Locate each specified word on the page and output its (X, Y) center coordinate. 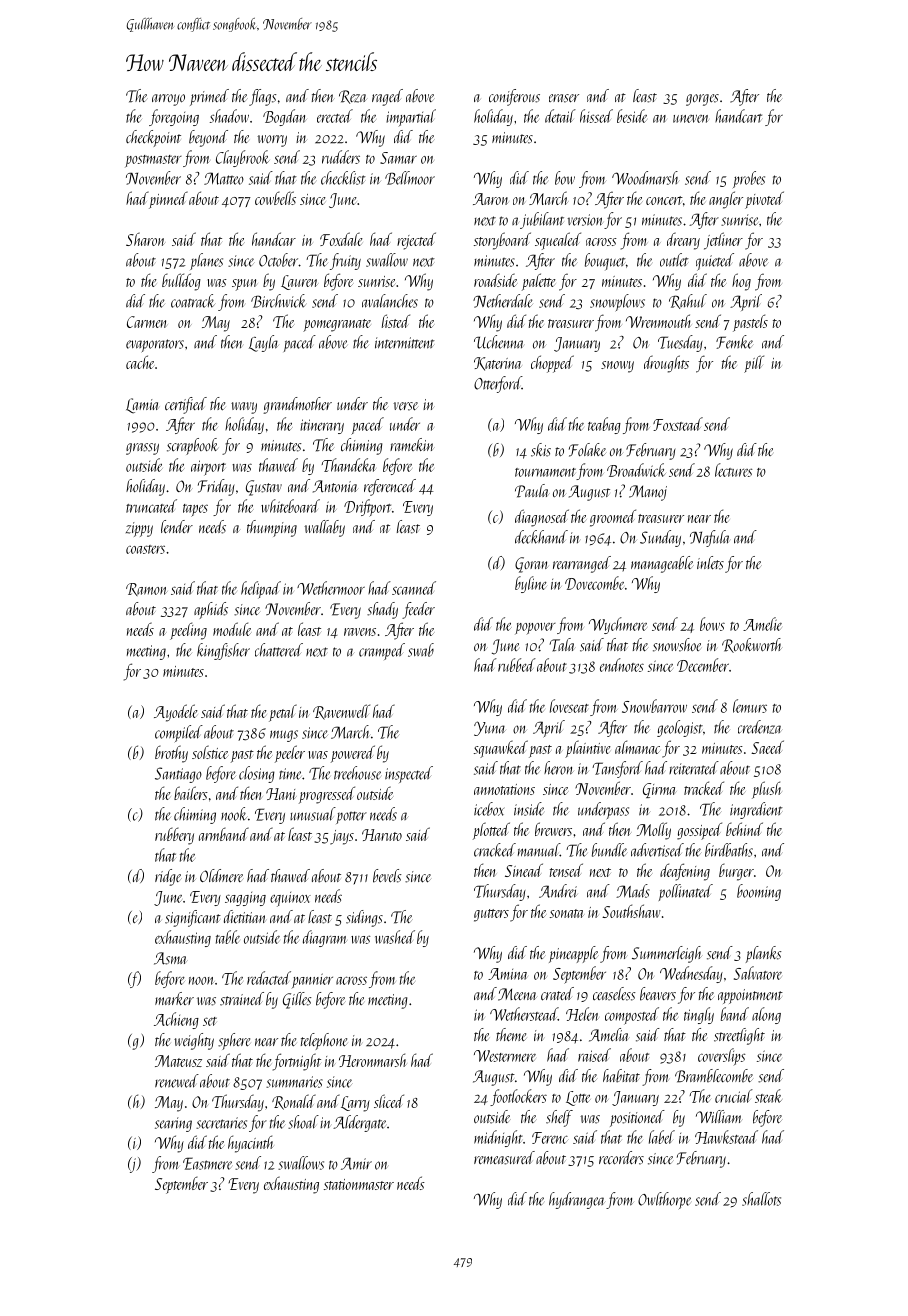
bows (712, 624)
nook (234, 814)
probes (749, 179)
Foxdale (341, 239)
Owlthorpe (664, 1200)
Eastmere (207, 1163)
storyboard (502, 241)
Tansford (617, 769)
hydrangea (577, 1200)
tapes (195, 510)
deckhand (541, 537)
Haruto (382, 835)
